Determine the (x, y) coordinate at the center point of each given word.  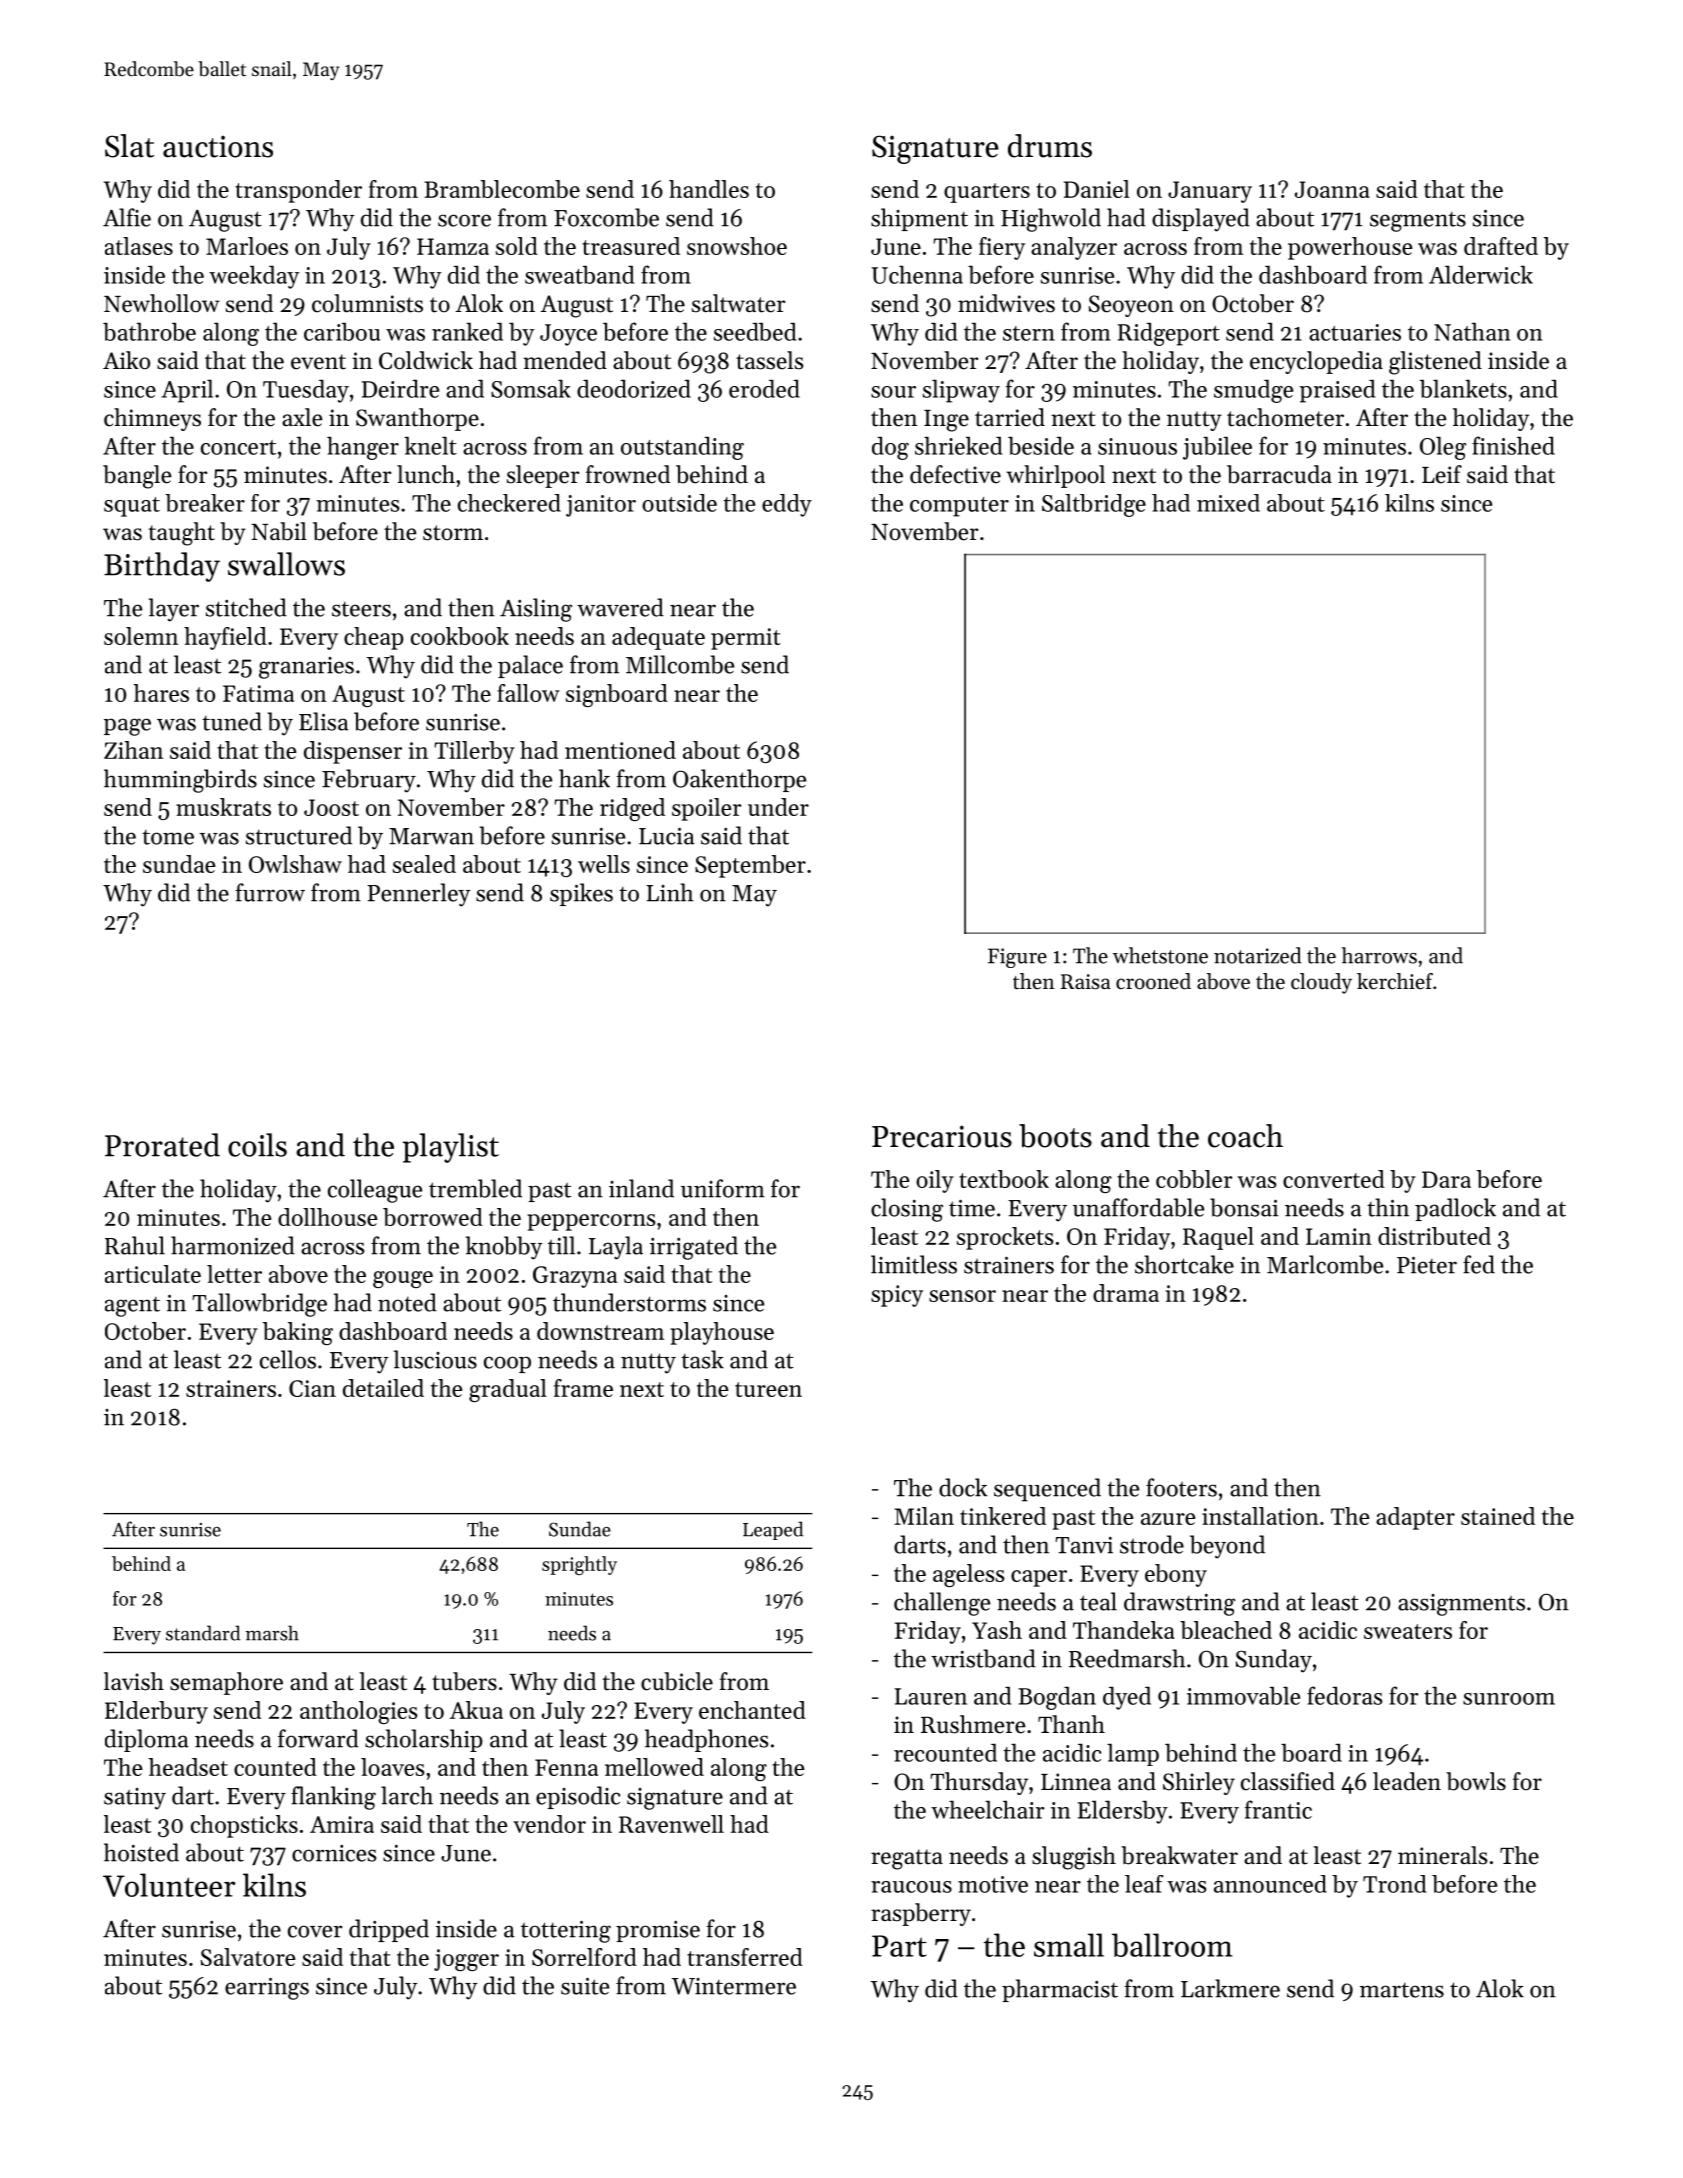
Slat (129, 146)
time (972, 1208)
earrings (267, 1988)
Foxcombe (606, 217)
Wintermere (734, 1986)
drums (1050, 146)
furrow (270, 892)
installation (1260, 1516)
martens (1402, 1990)
